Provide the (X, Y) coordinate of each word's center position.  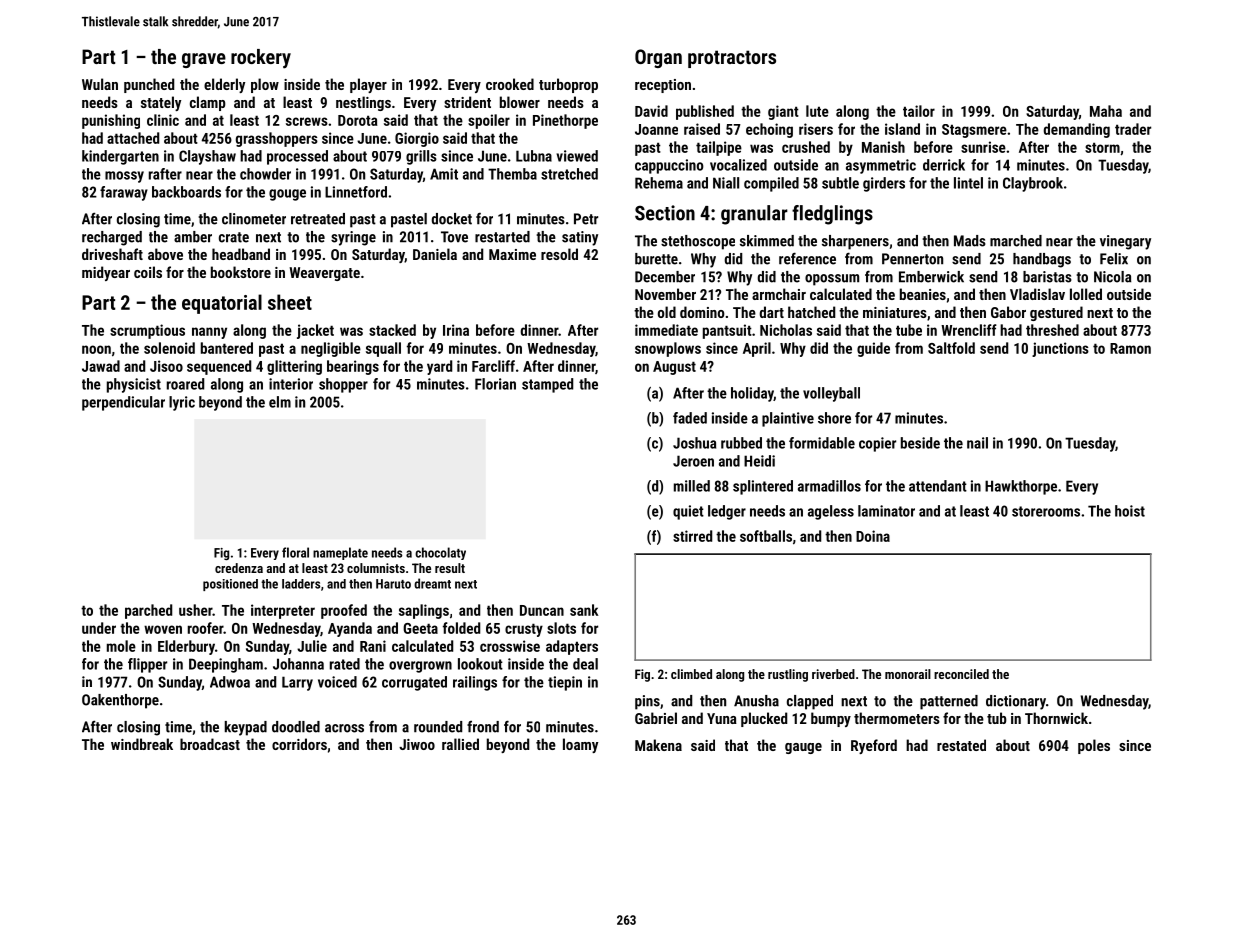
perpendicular (123, 403)
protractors (732, 59)
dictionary (1016, 702)
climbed (691, 674)
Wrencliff (969, 330)
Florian (495, 384)
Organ (658, 58)
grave (204, 60)
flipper (147, 665)
